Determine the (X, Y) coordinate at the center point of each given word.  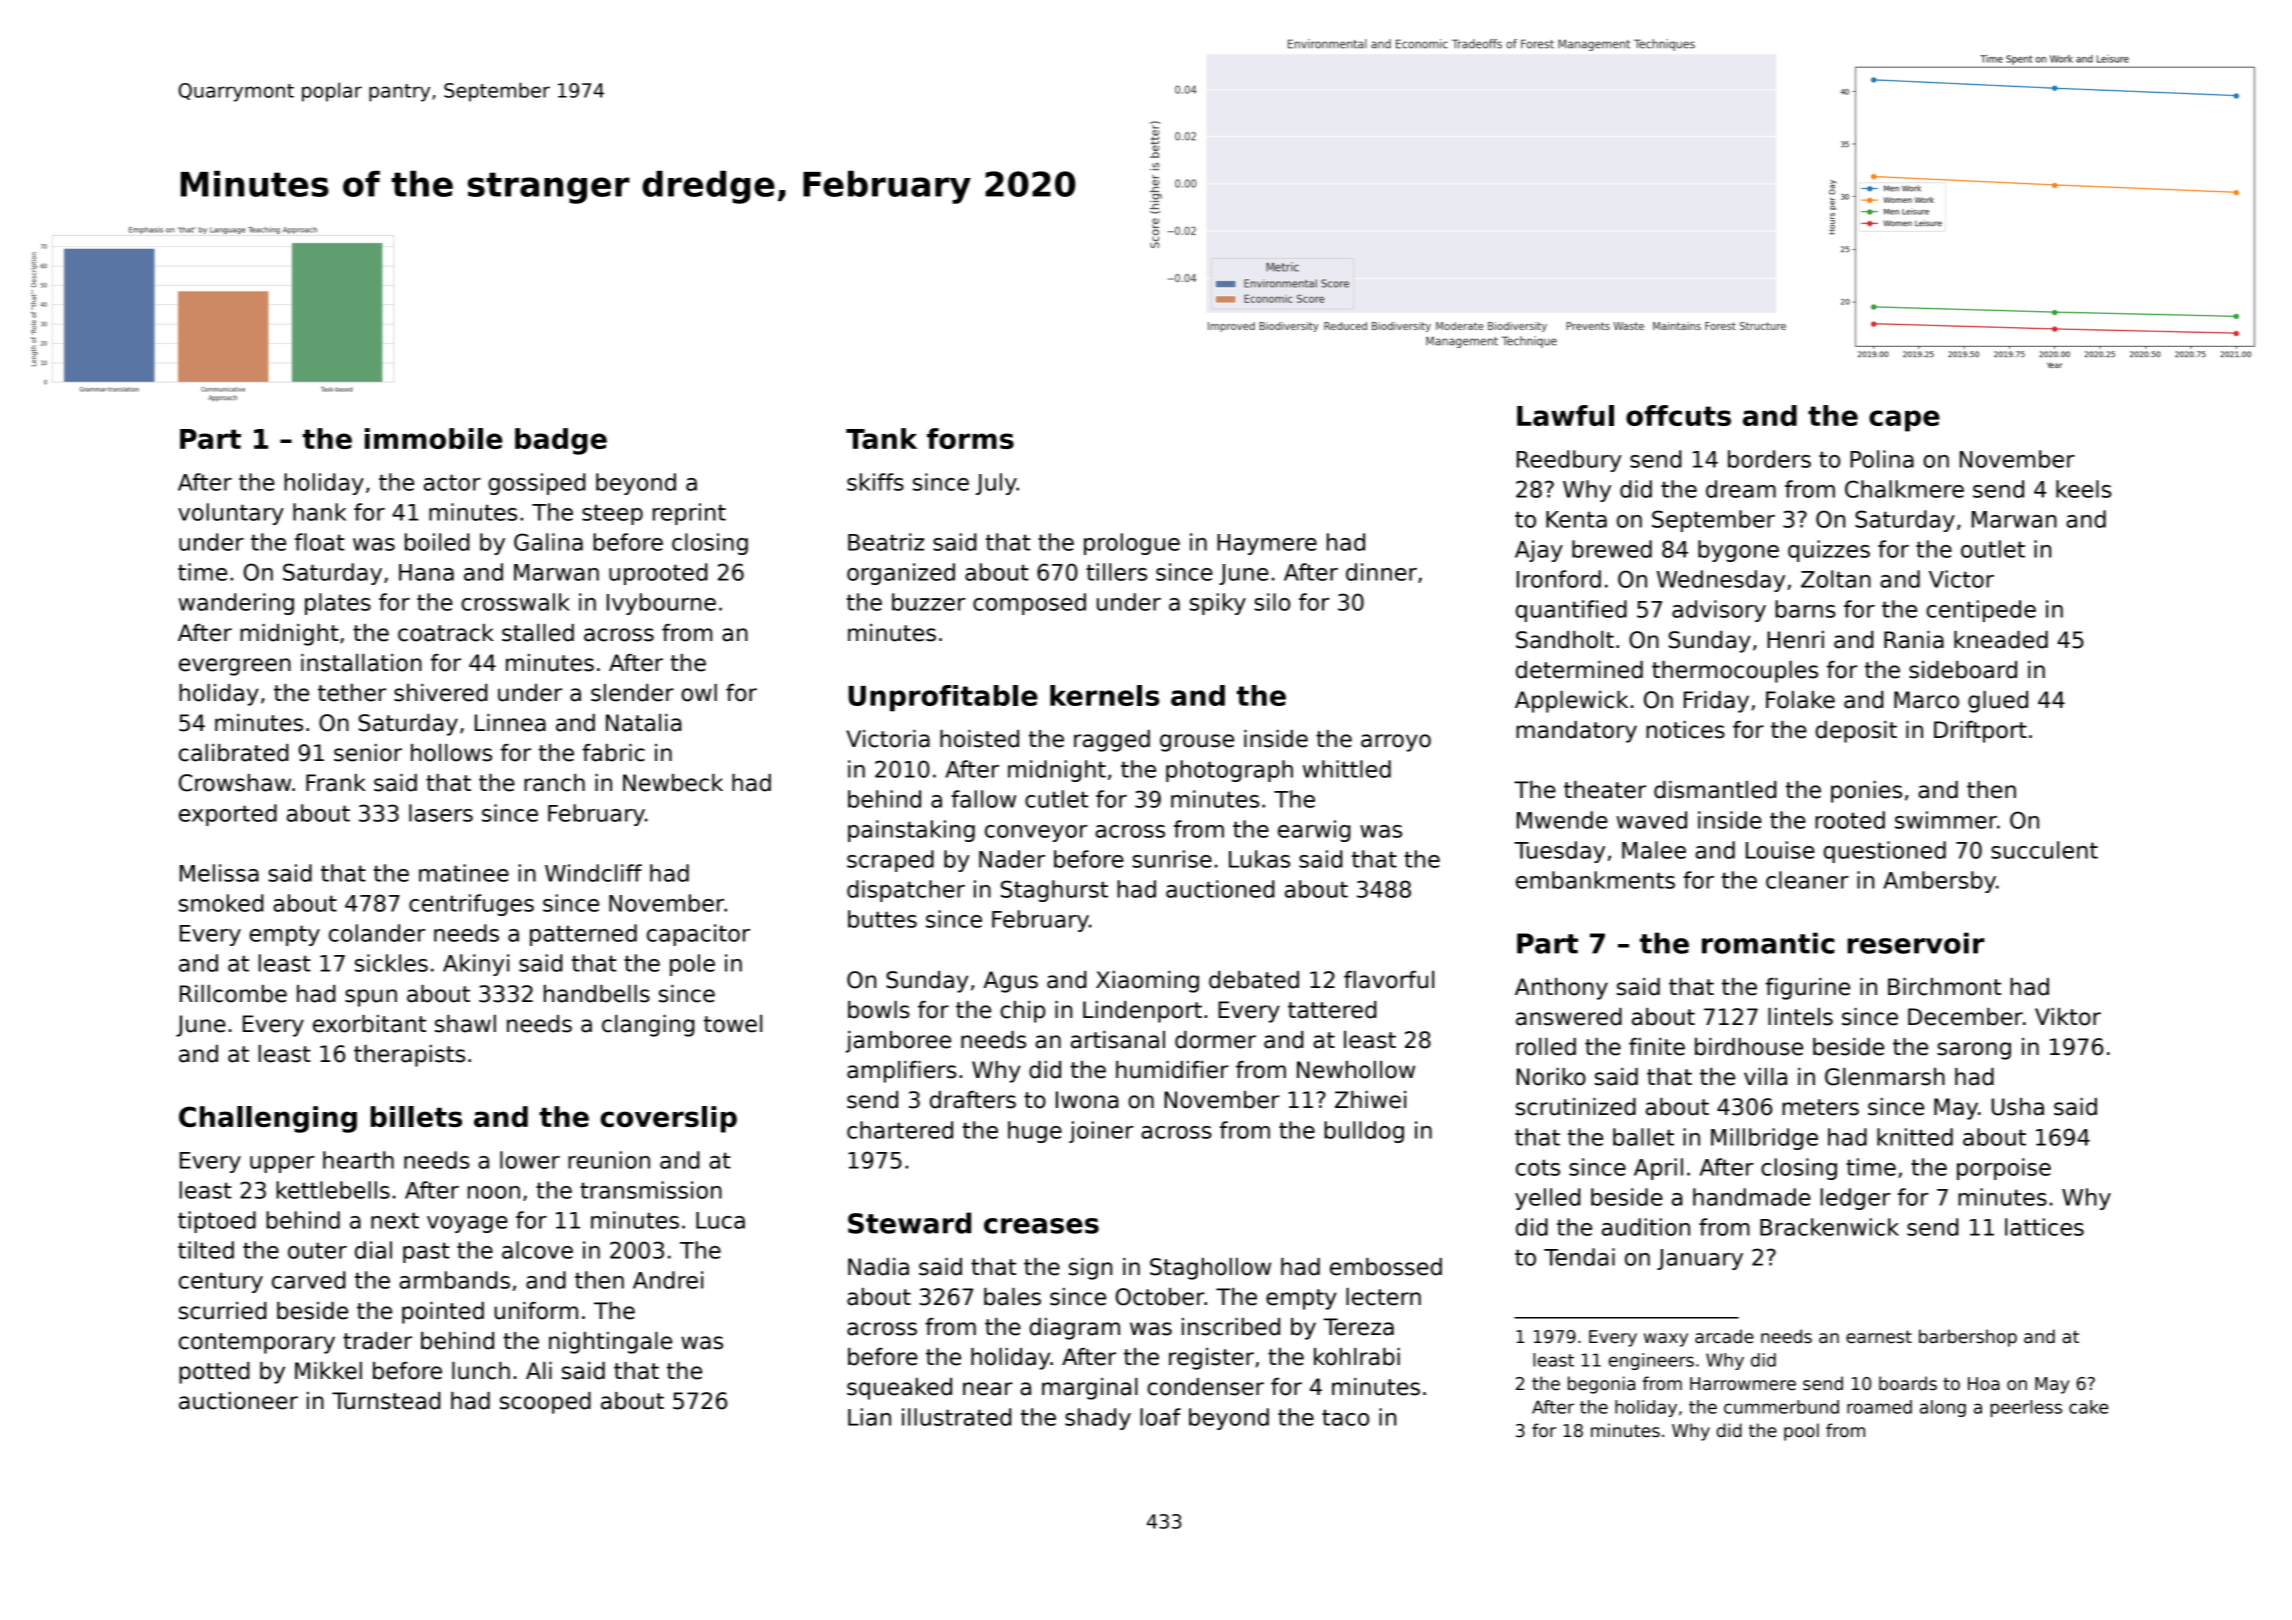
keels (2084, 489)
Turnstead (386, 1401)
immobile (433, 438)
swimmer (1946, 820)
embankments (1595, 880)
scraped (890, 861)
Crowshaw (235, 783)
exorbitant (369, 1024)
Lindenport (1142, 1012)
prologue (1132, 544)
